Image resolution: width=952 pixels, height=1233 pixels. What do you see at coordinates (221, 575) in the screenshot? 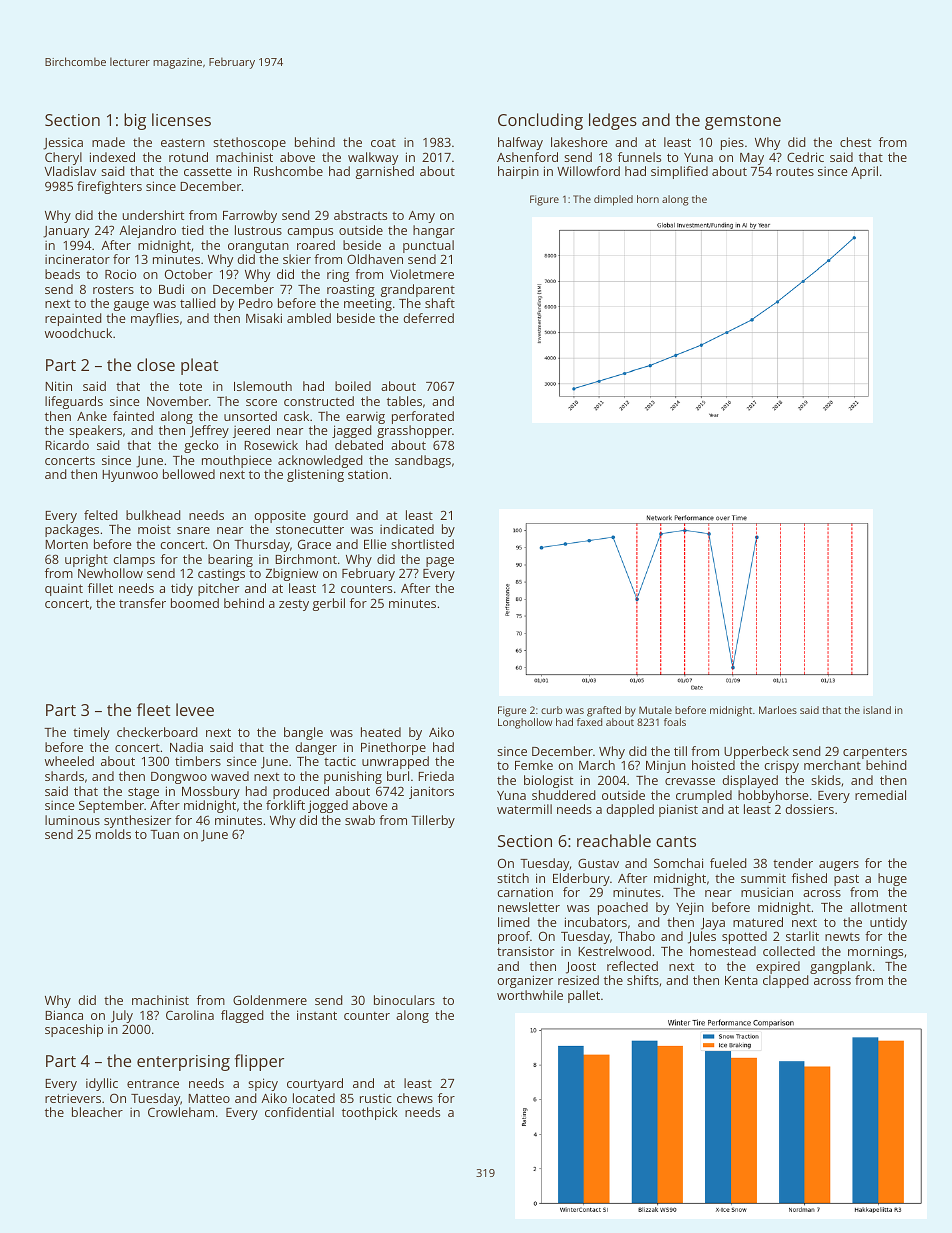
I see `castings` at bounding box center [221, 575].
